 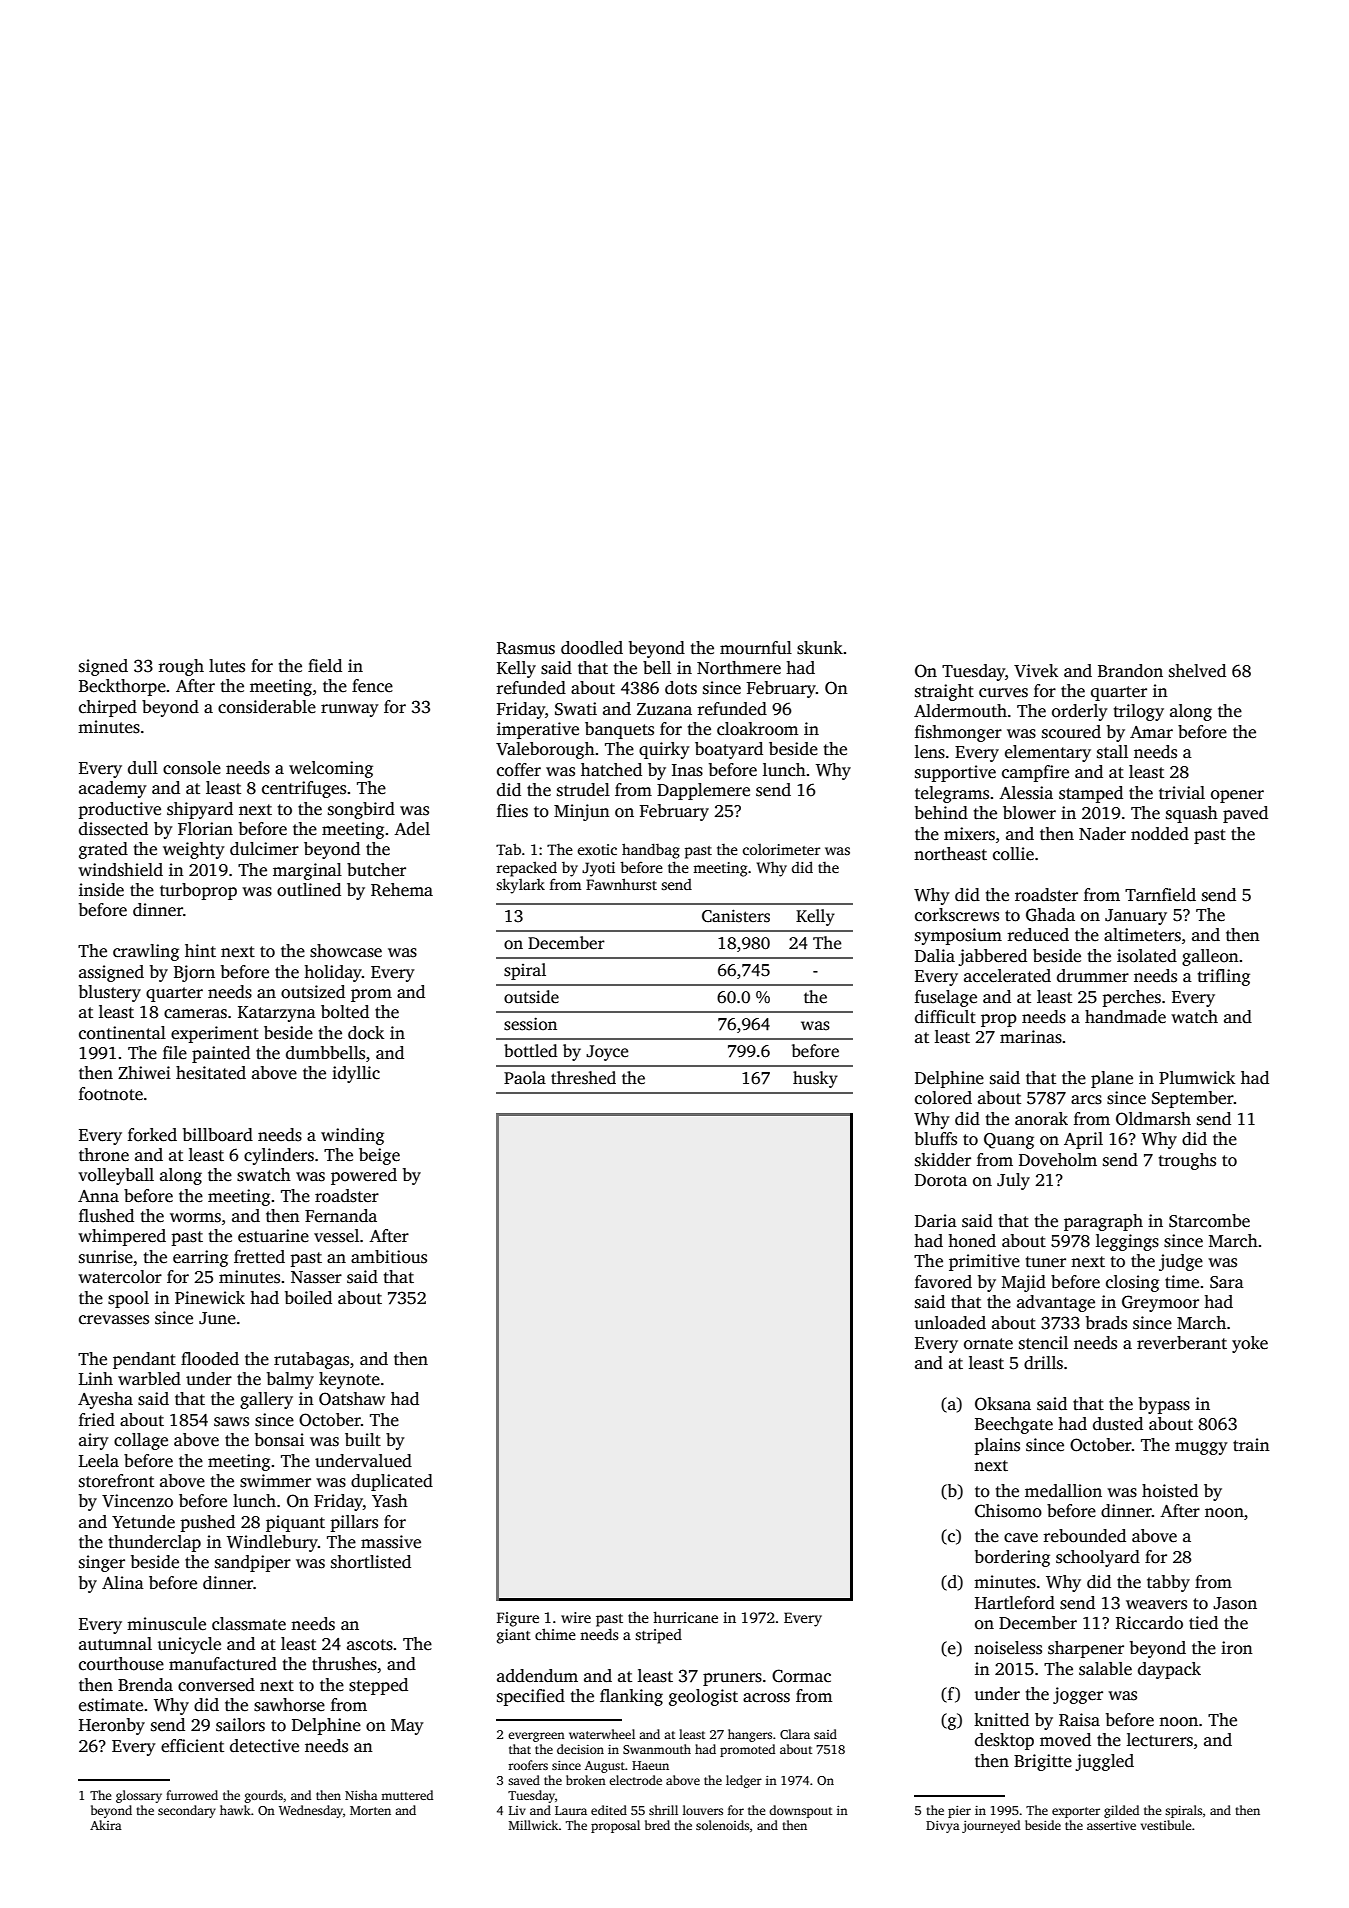 What do you see at coordinates (106, 1825) in the screenshot?
I see `Akira` at bounding box center [106, 1825].
